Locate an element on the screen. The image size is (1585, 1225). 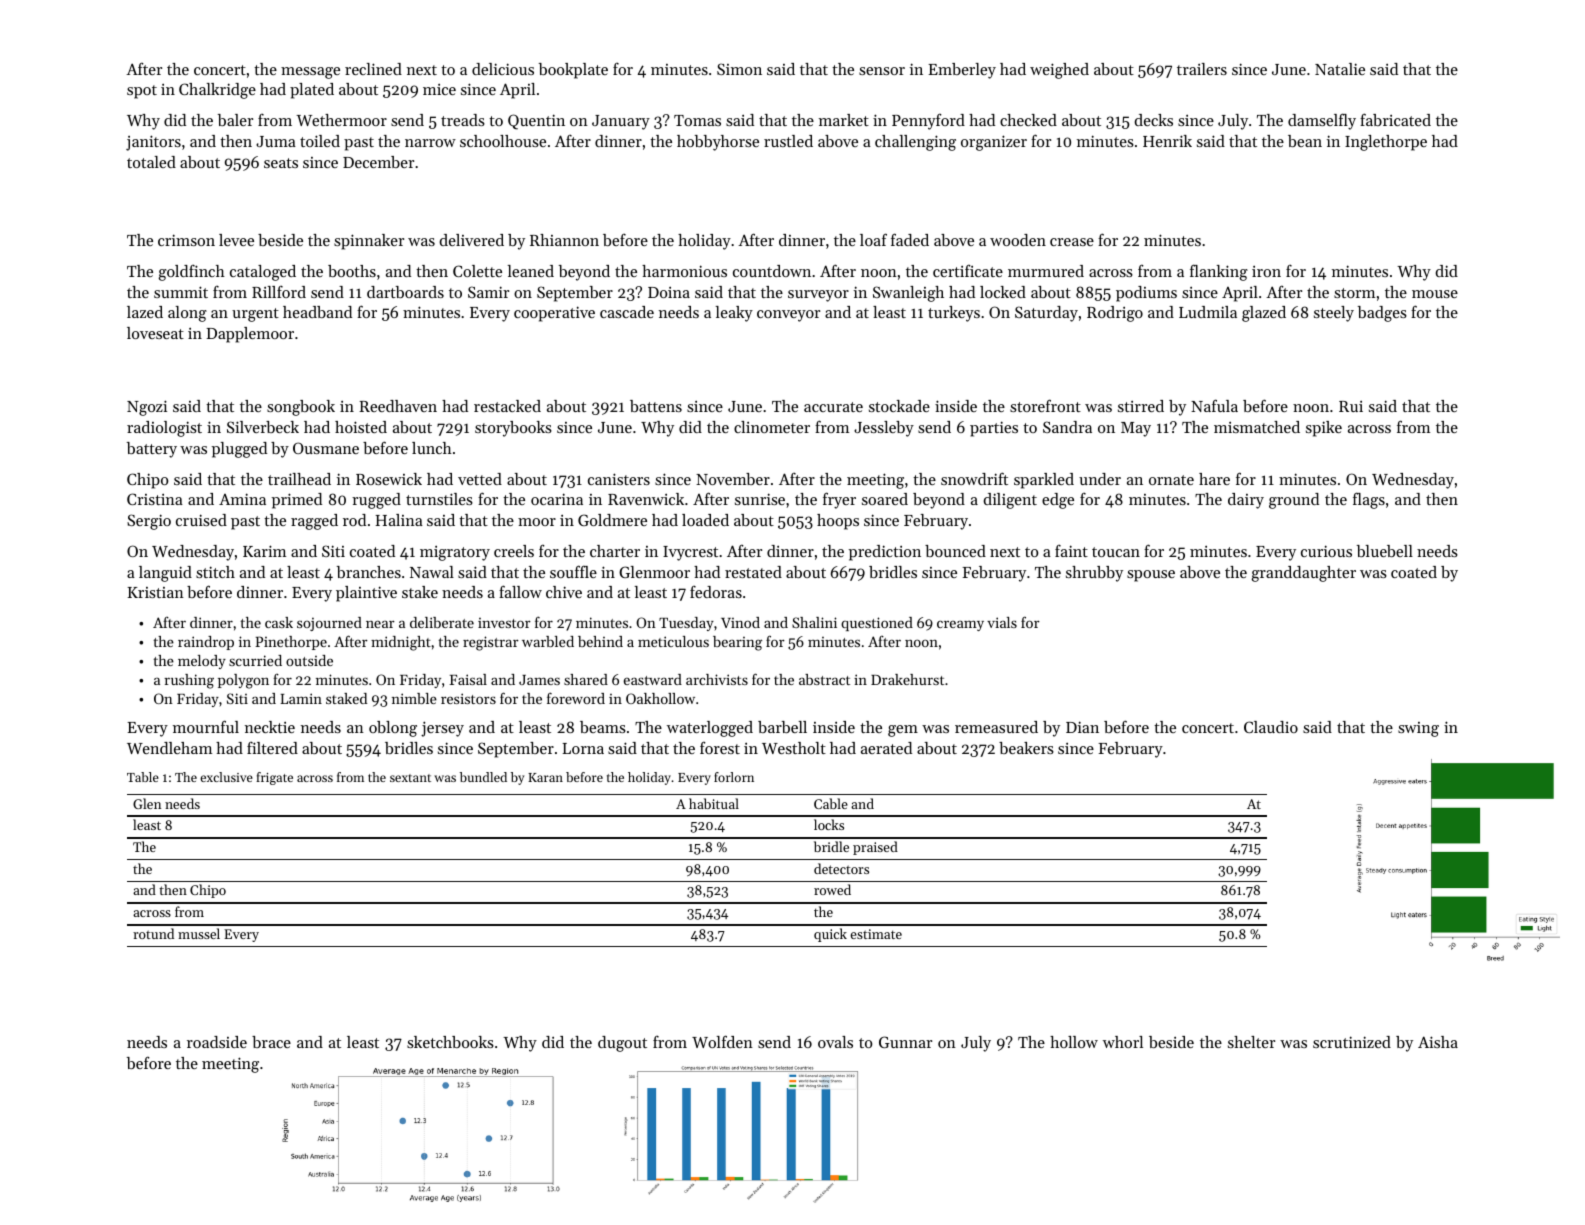
Gunnar is located at coordinates (905, 1042).
